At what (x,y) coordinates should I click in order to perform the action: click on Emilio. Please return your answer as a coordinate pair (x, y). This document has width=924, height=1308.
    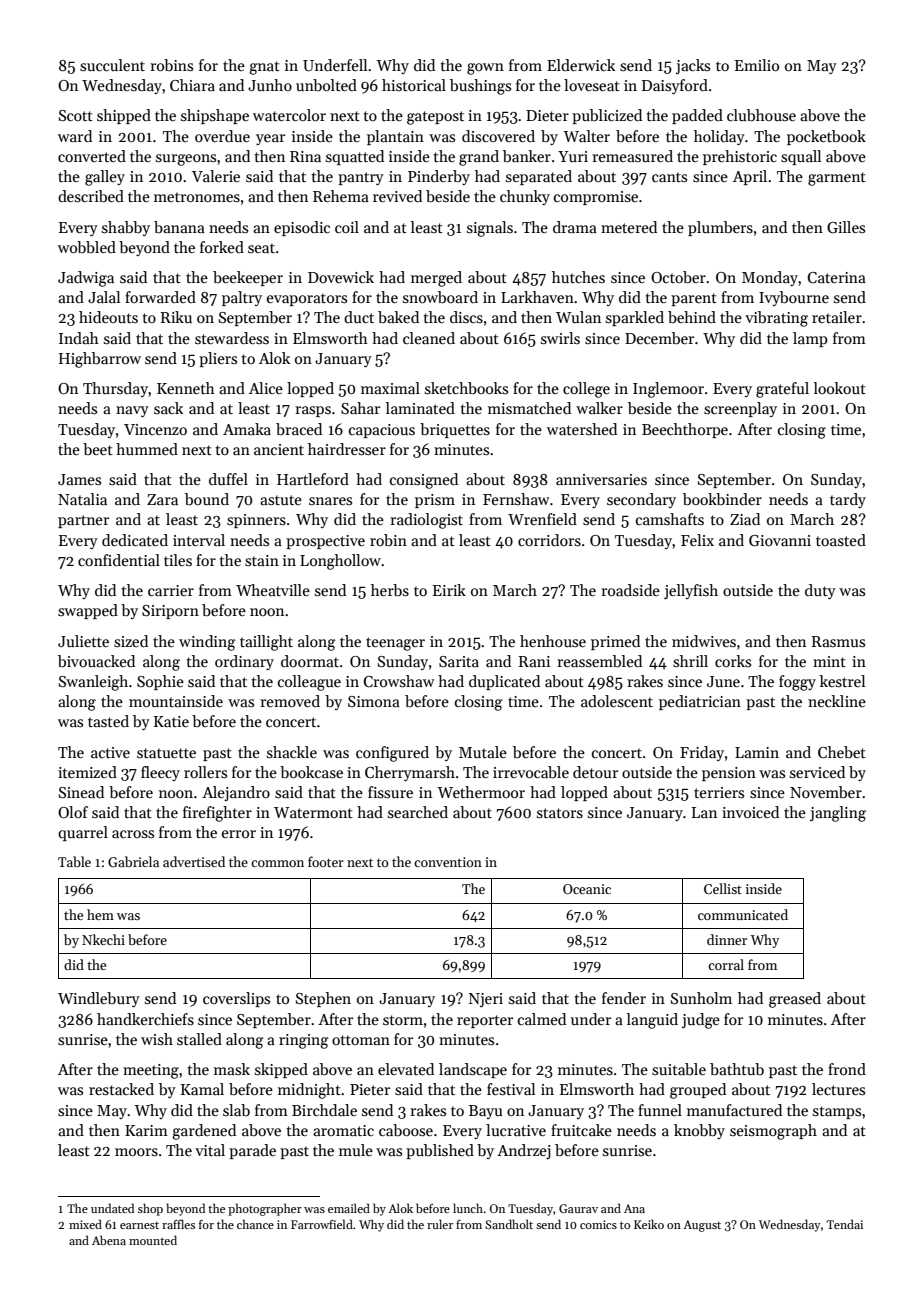
    Looking at the image, I should click on (757, 65).
